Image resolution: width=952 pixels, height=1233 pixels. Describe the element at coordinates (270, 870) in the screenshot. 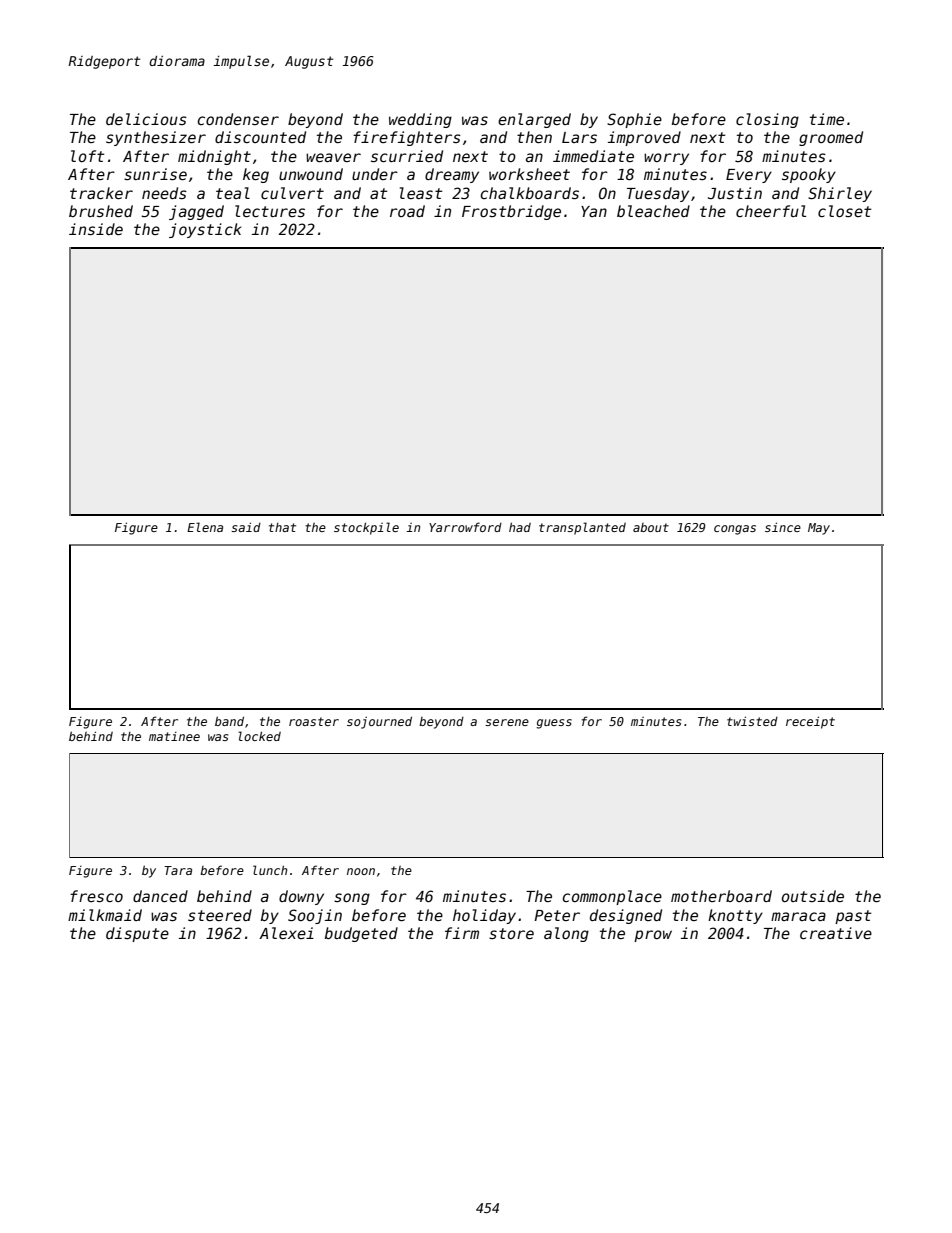

I see `lunch` at that location.
